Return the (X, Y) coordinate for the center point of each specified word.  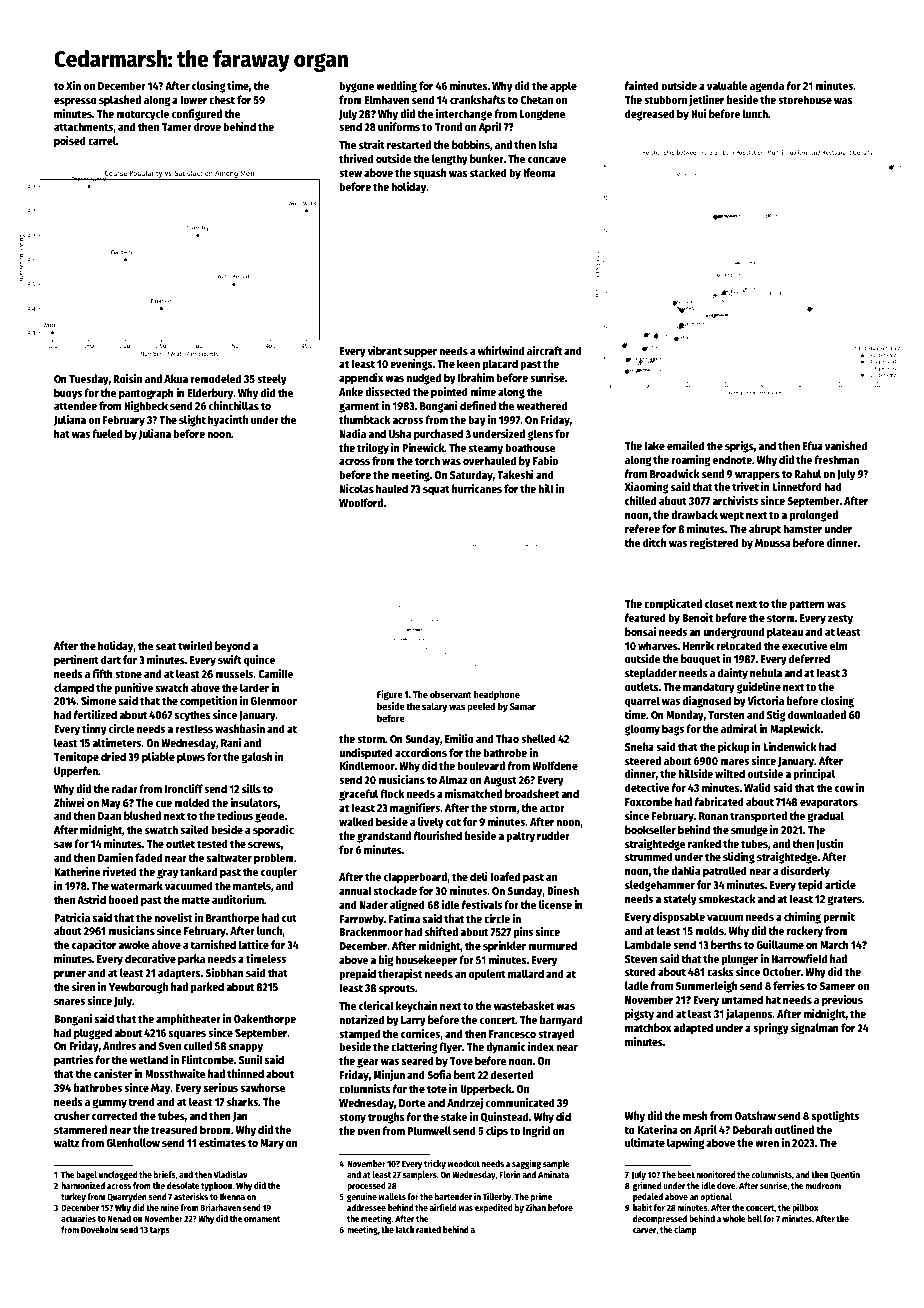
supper (420, 353)
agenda (767, 87)
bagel (86, 1175)
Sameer (837, 986)
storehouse (805, 99)
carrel (102, 140)
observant (451, 694)
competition (208, 702)
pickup (734, 748)
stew (350, 173)
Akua (176, 378)
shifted (441, 931)
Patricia (72, 917)
